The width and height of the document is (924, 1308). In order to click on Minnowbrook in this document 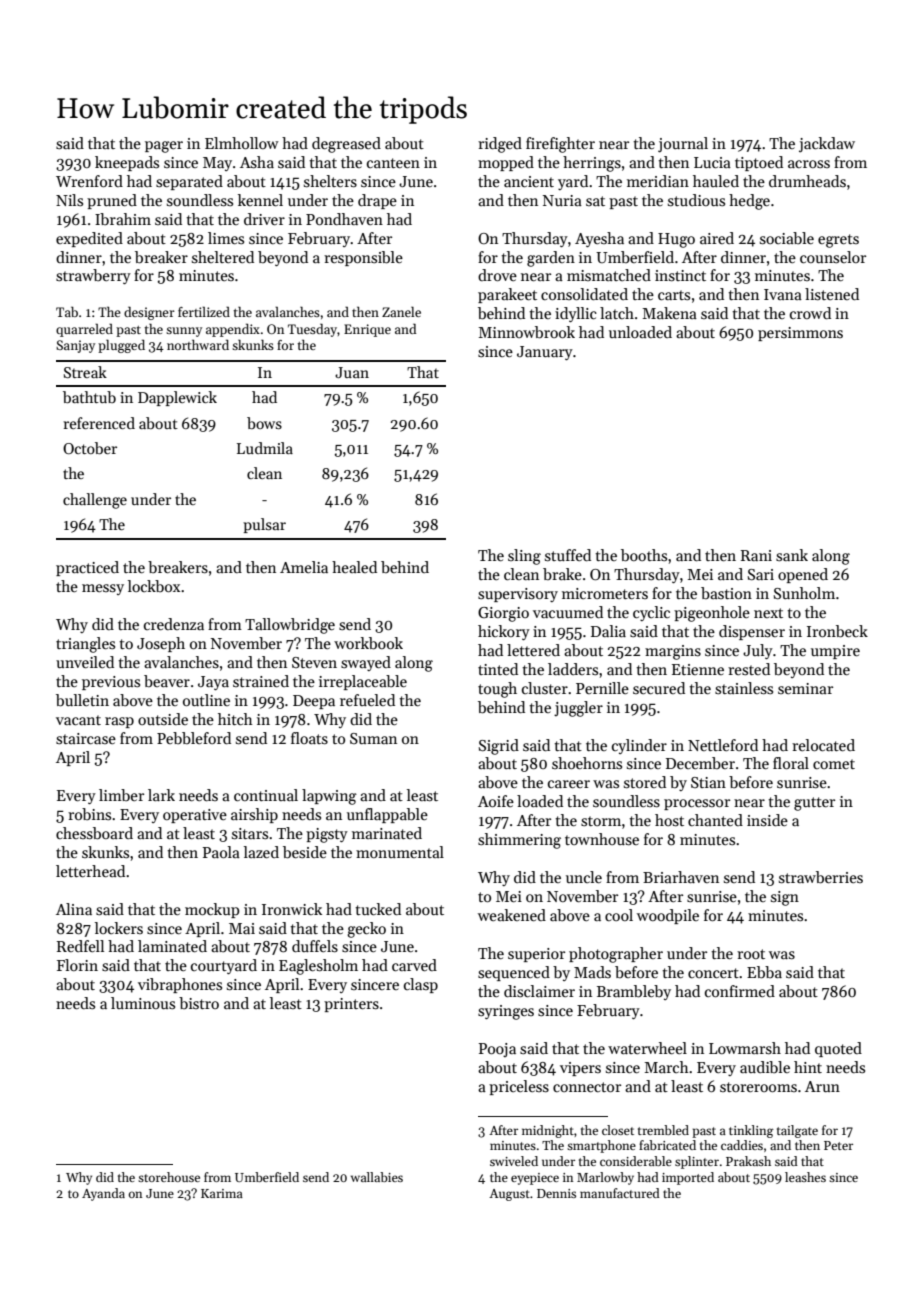, I will do `click(526, 332)`.
